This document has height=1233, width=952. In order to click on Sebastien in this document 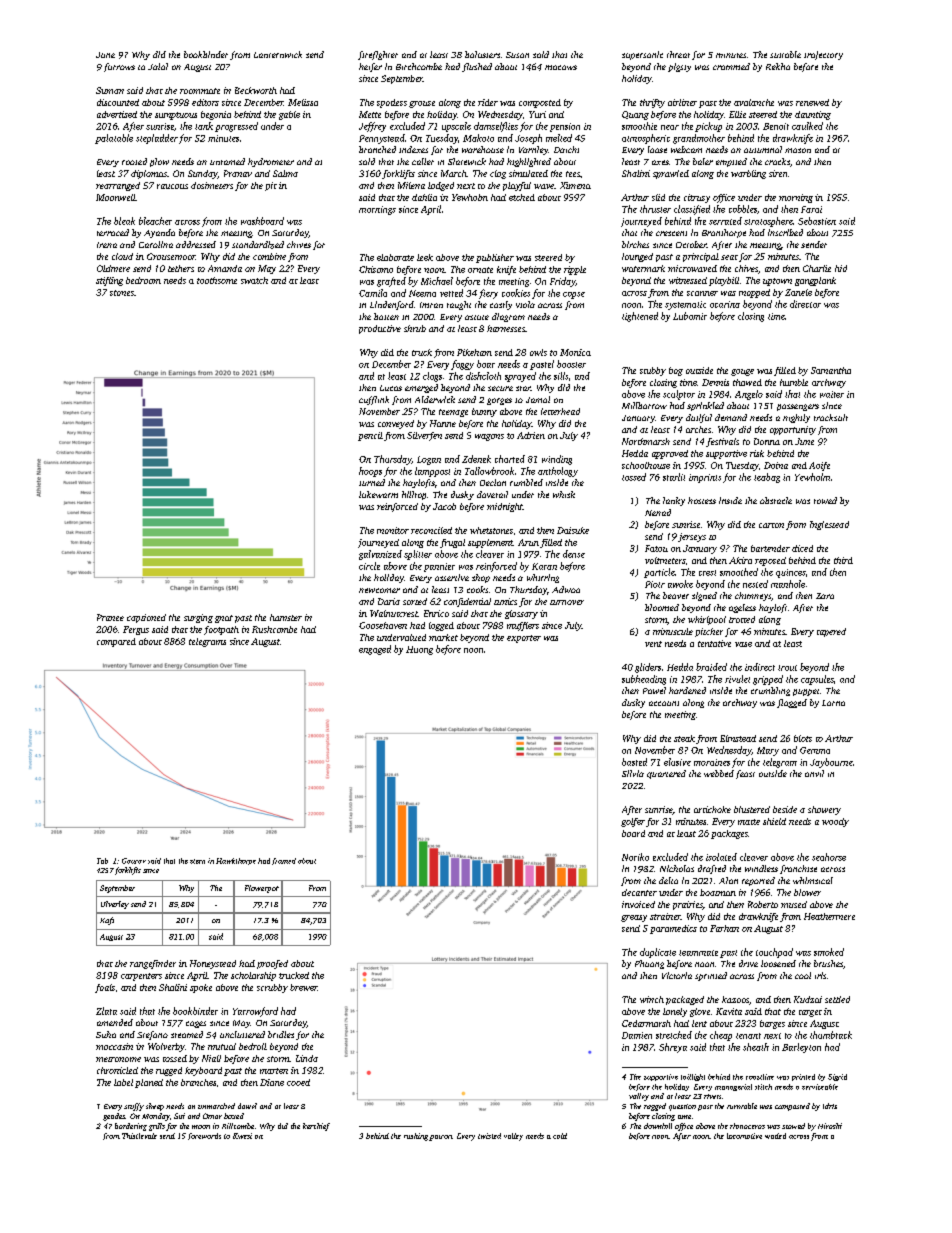, I will do `click(817, 221)`.
